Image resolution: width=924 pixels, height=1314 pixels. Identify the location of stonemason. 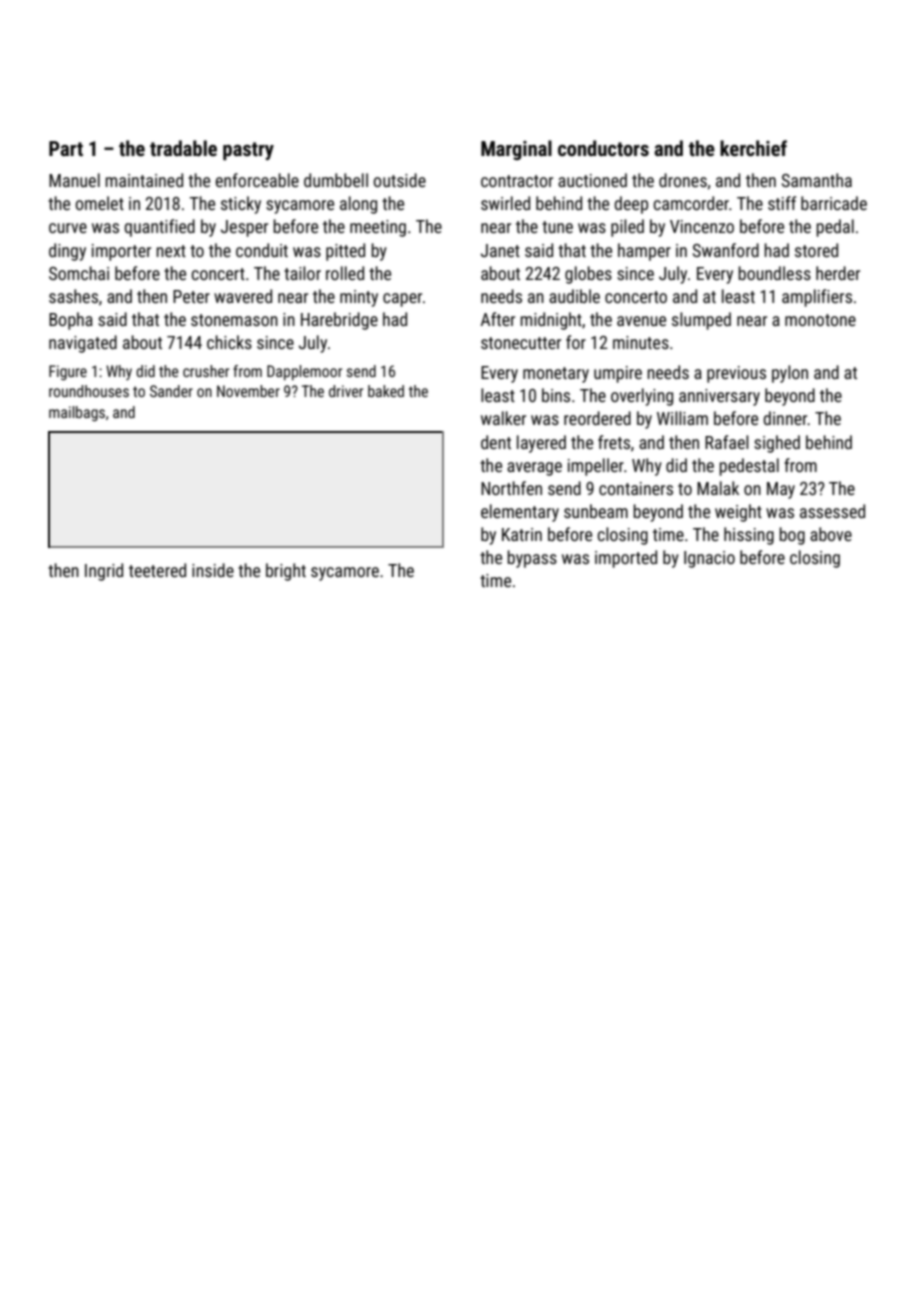
(234, 320).
